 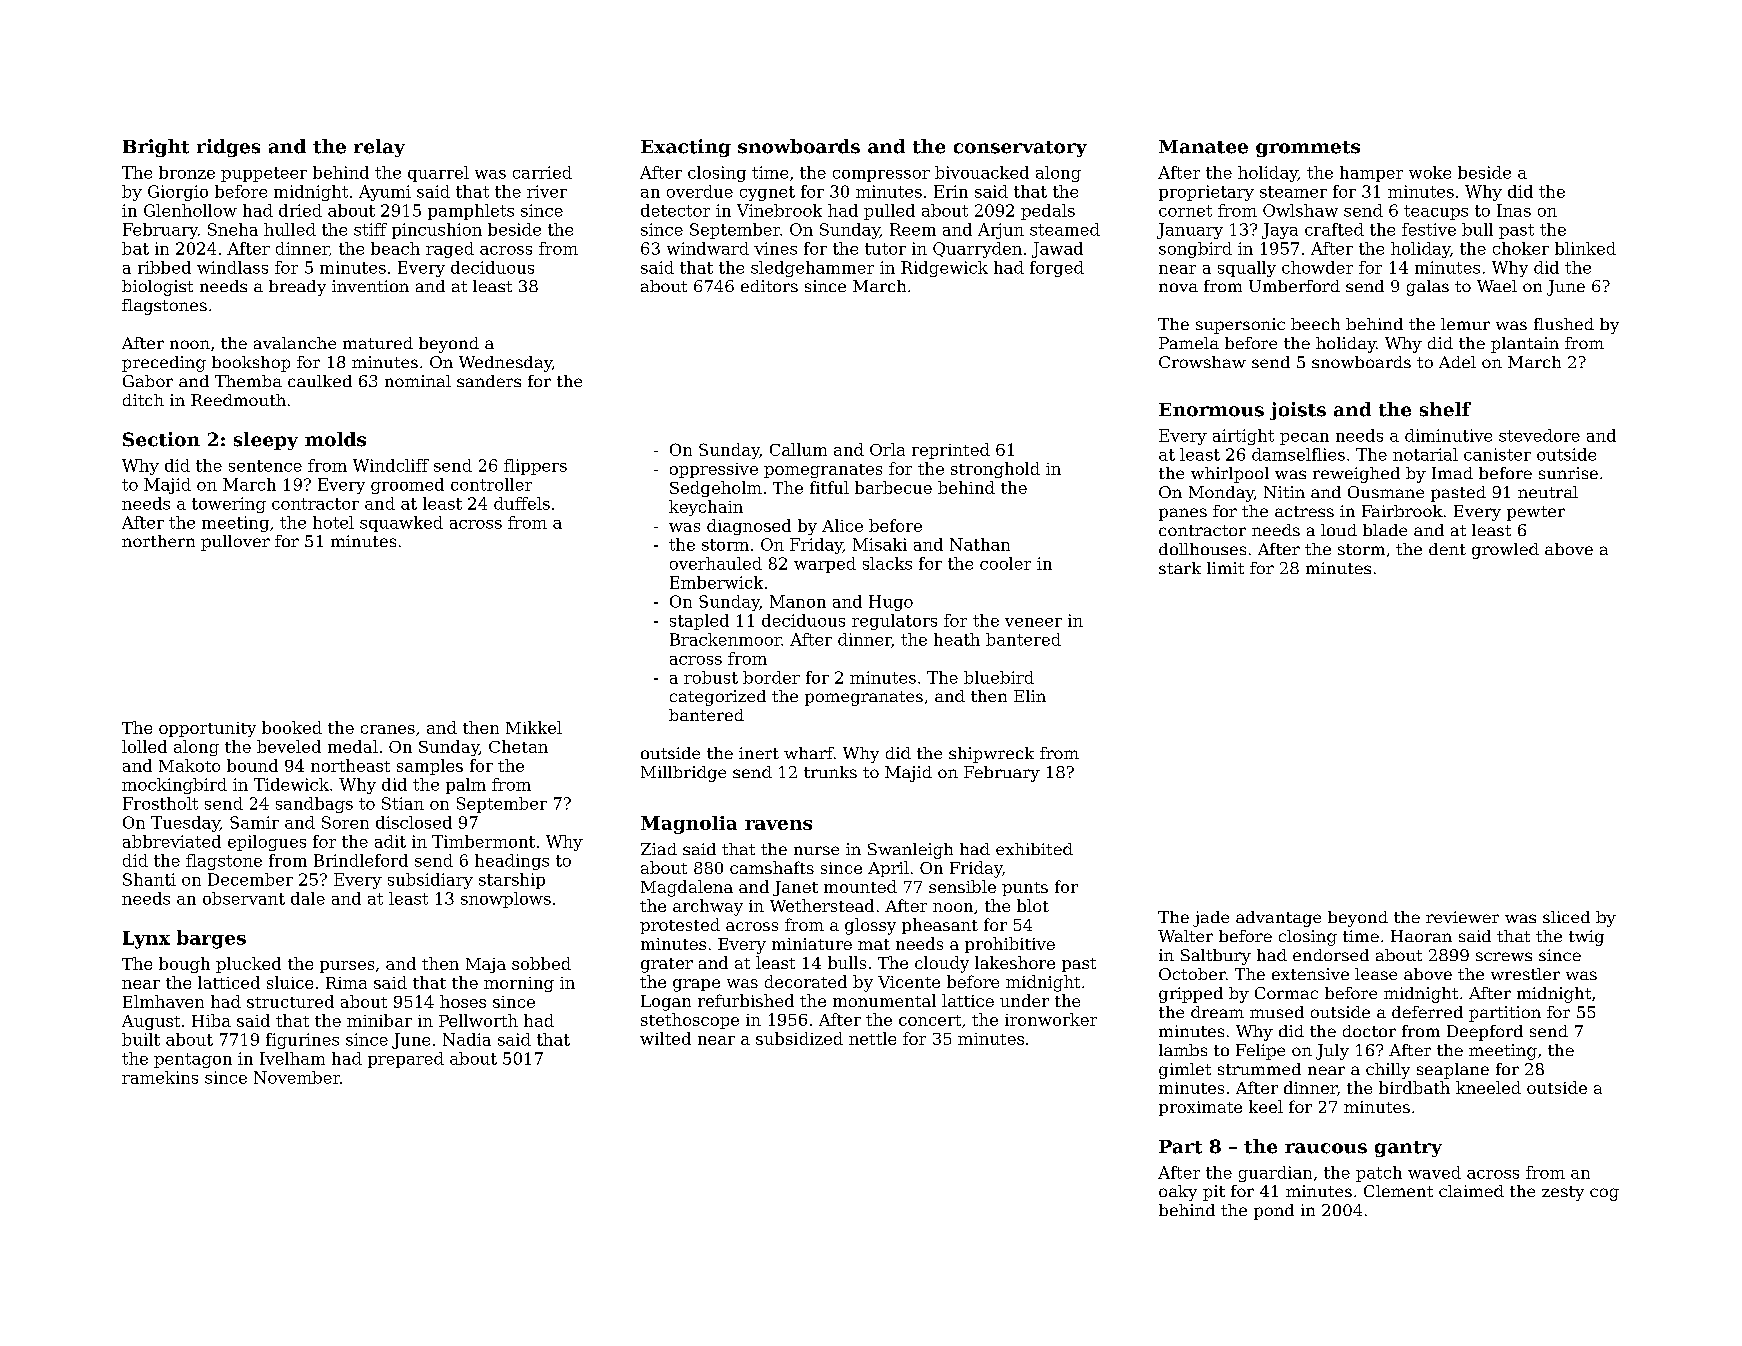 What do you see at coordinates (228, 148) in the screenshot?
I see `ridges` at bounding box center [228, 148].
